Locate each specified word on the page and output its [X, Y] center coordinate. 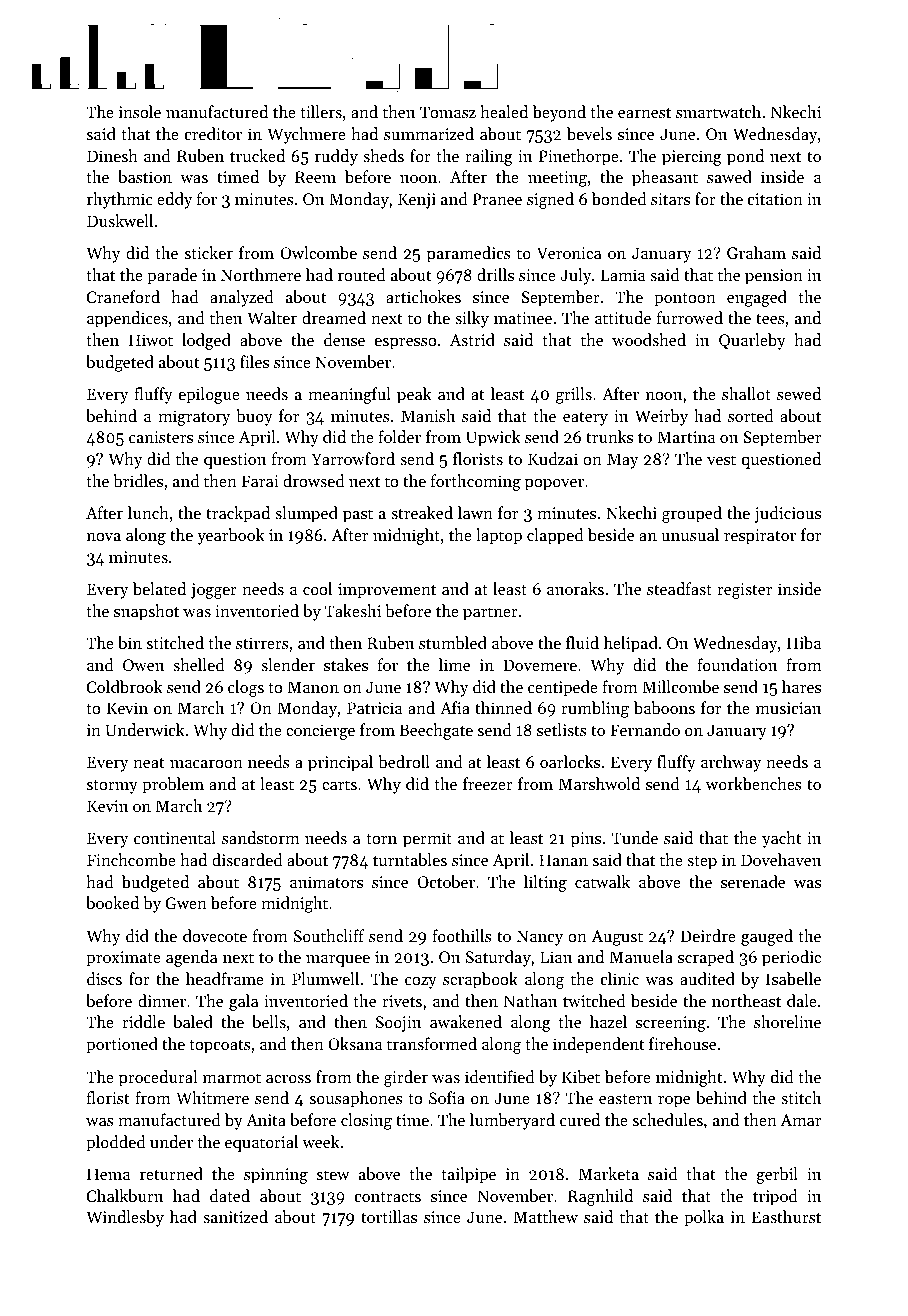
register [744, 591]
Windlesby [125, 1218]
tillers [321, 111]
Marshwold [599, 783]
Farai [260, 481]
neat [149, 763]
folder [399, 436]
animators [326, 882]
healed [504, 111]
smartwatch [718, 111]
